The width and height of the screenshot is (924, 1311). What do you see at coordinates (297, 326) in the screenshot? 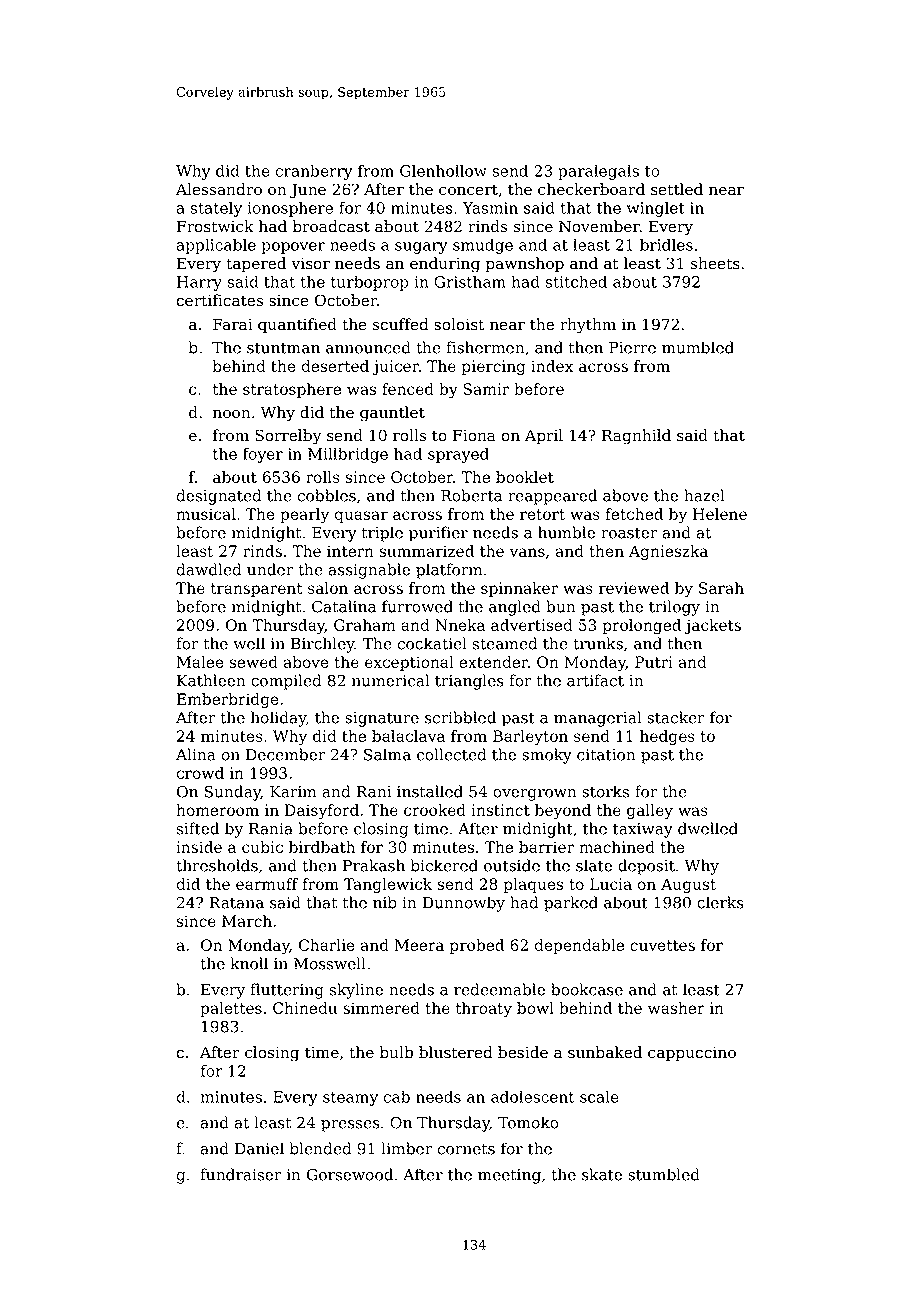
I see `quantified` at bounding box center [297, 326].
